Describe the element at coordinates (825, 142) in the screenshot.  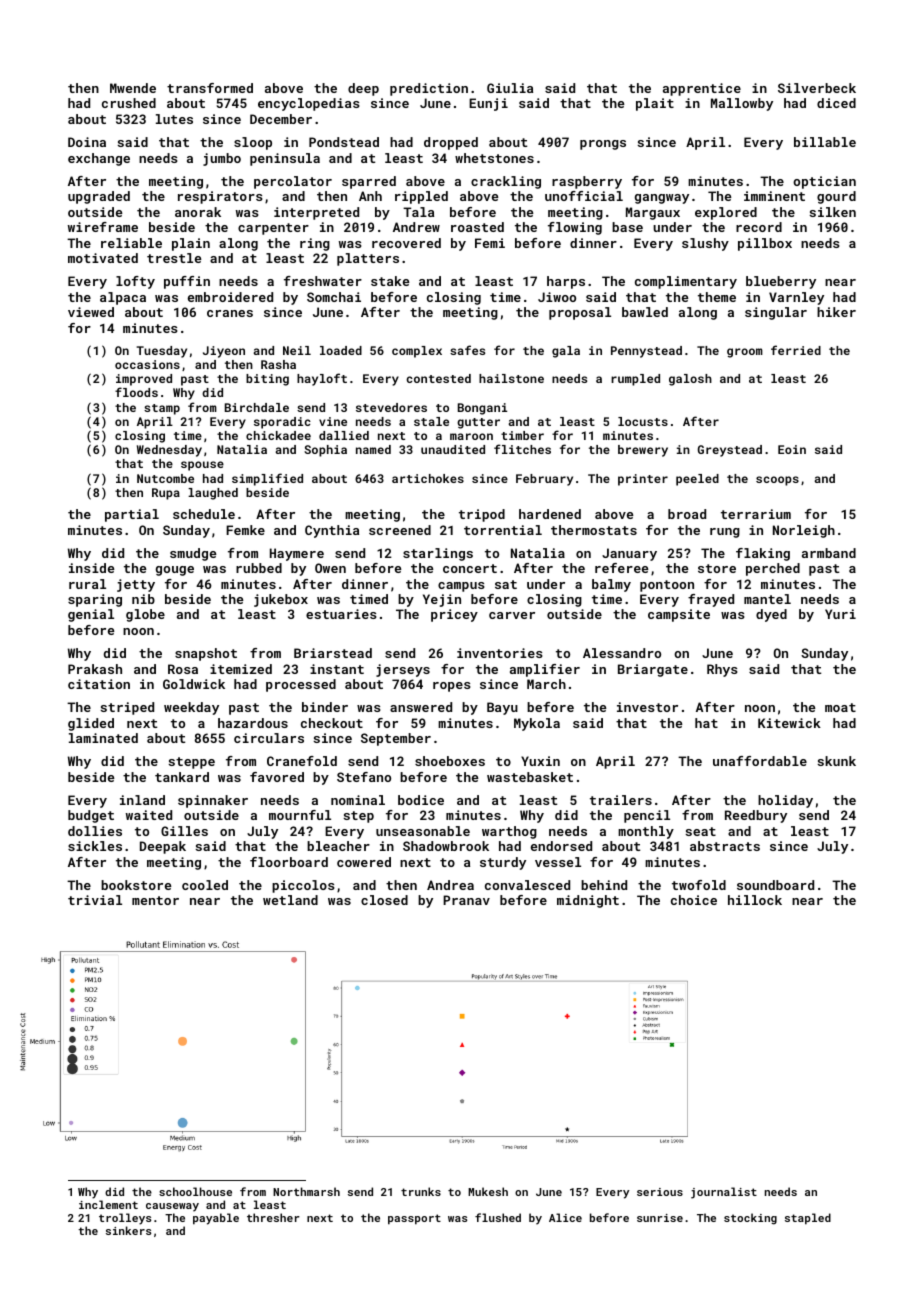
I see `billable` at that location.
